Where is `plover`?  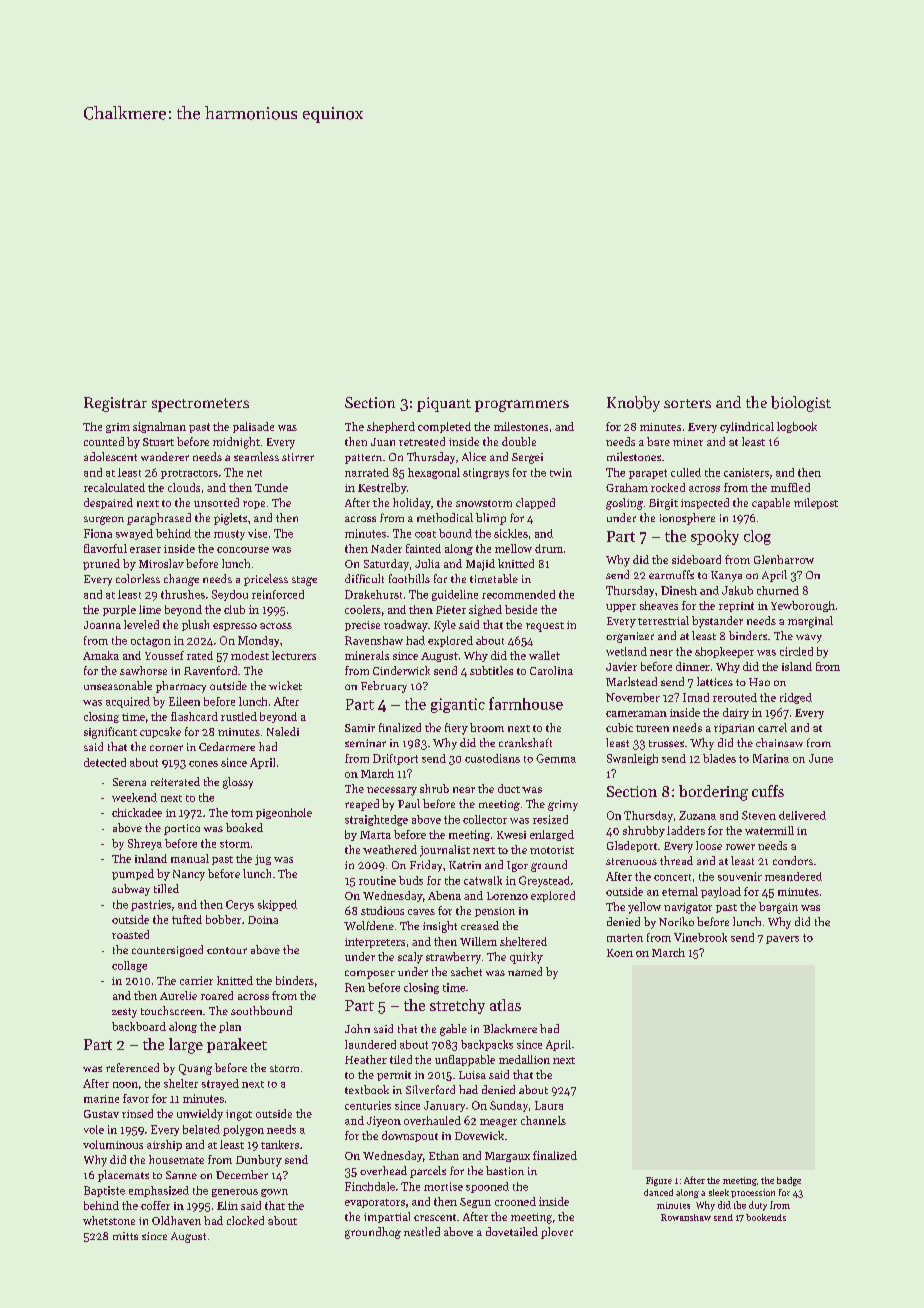
plover is located at coordinates (557, 1233).
